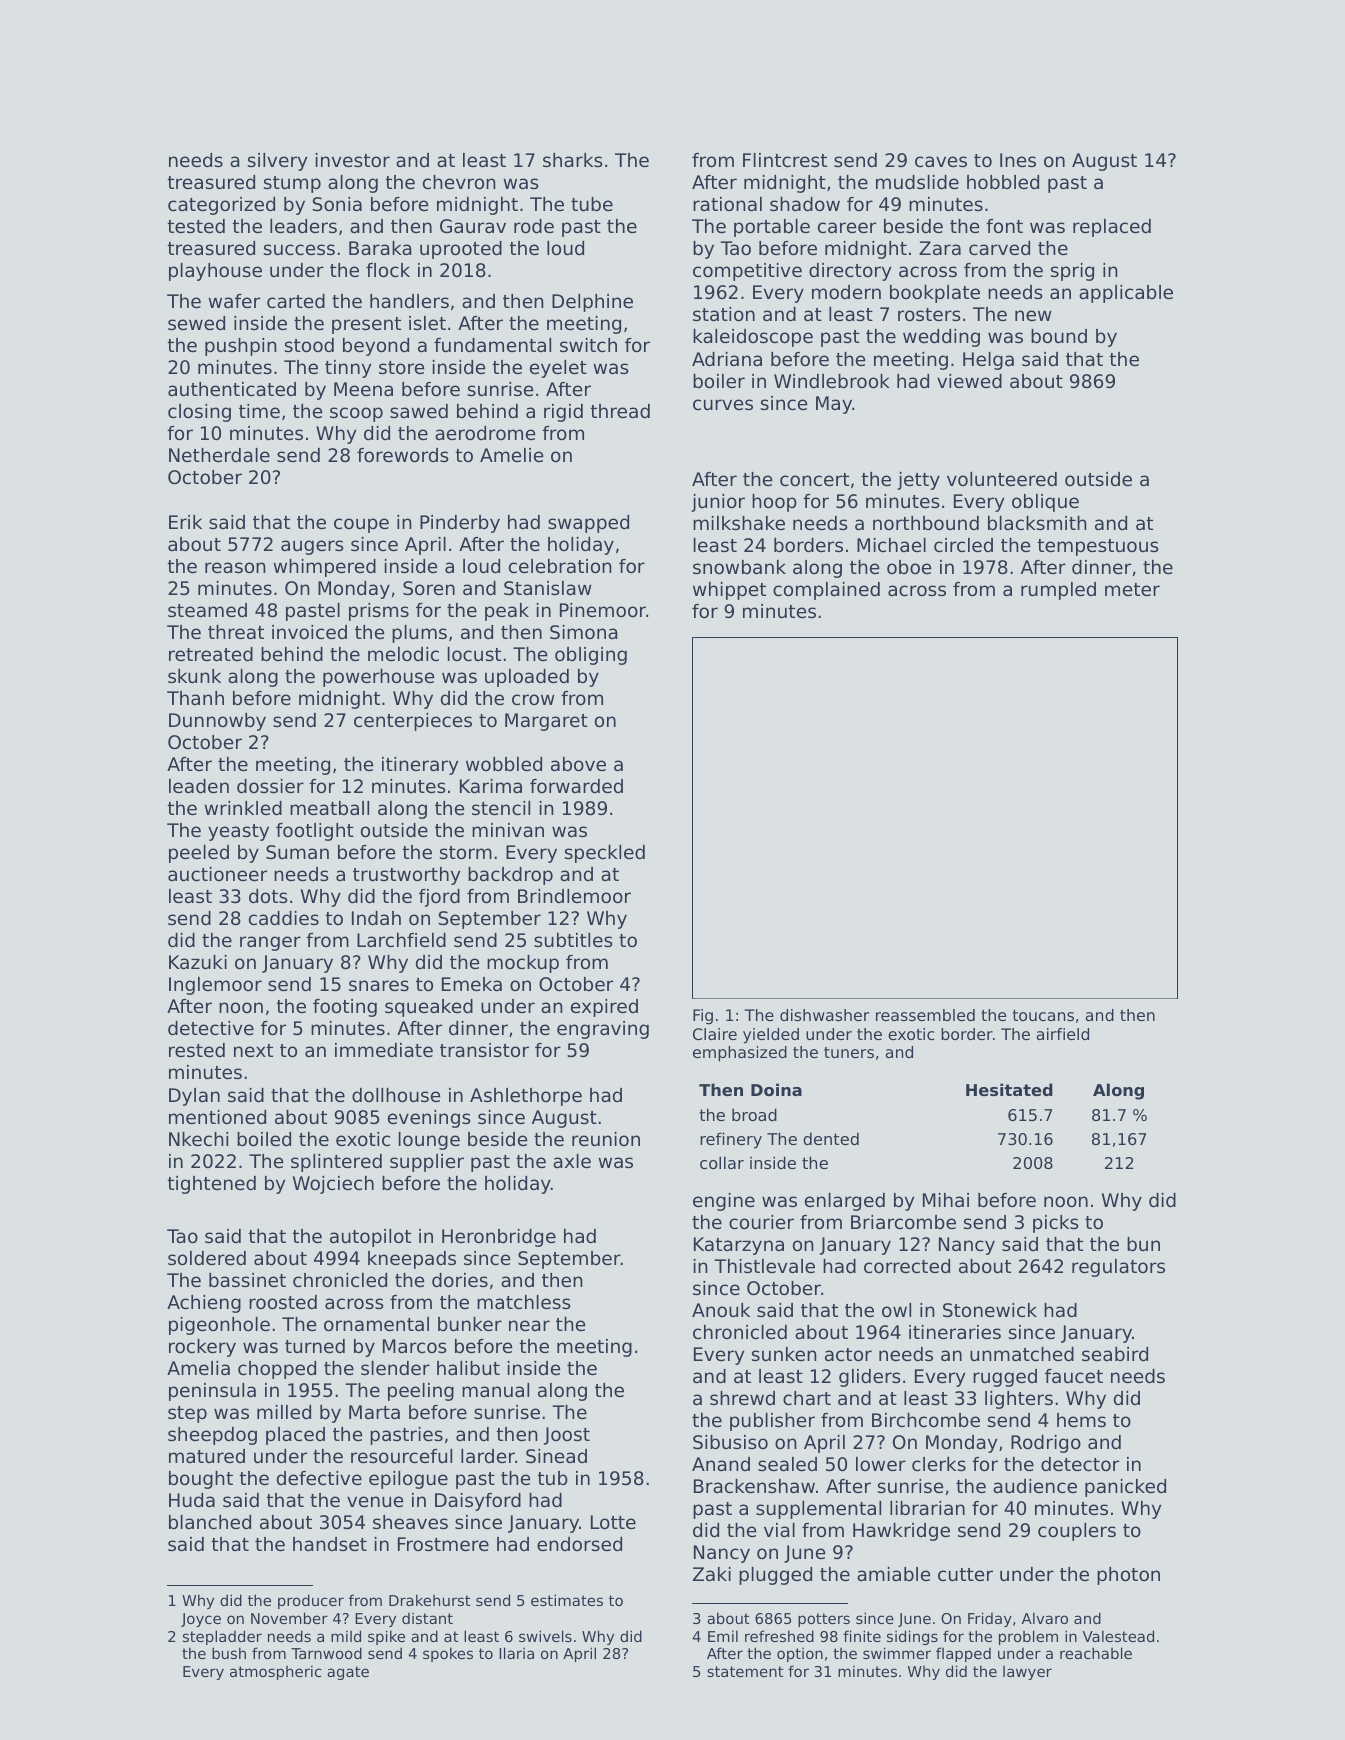 The width and height of the document is (1345, 1740). I want to click on Fig, so click(703, 1017).
